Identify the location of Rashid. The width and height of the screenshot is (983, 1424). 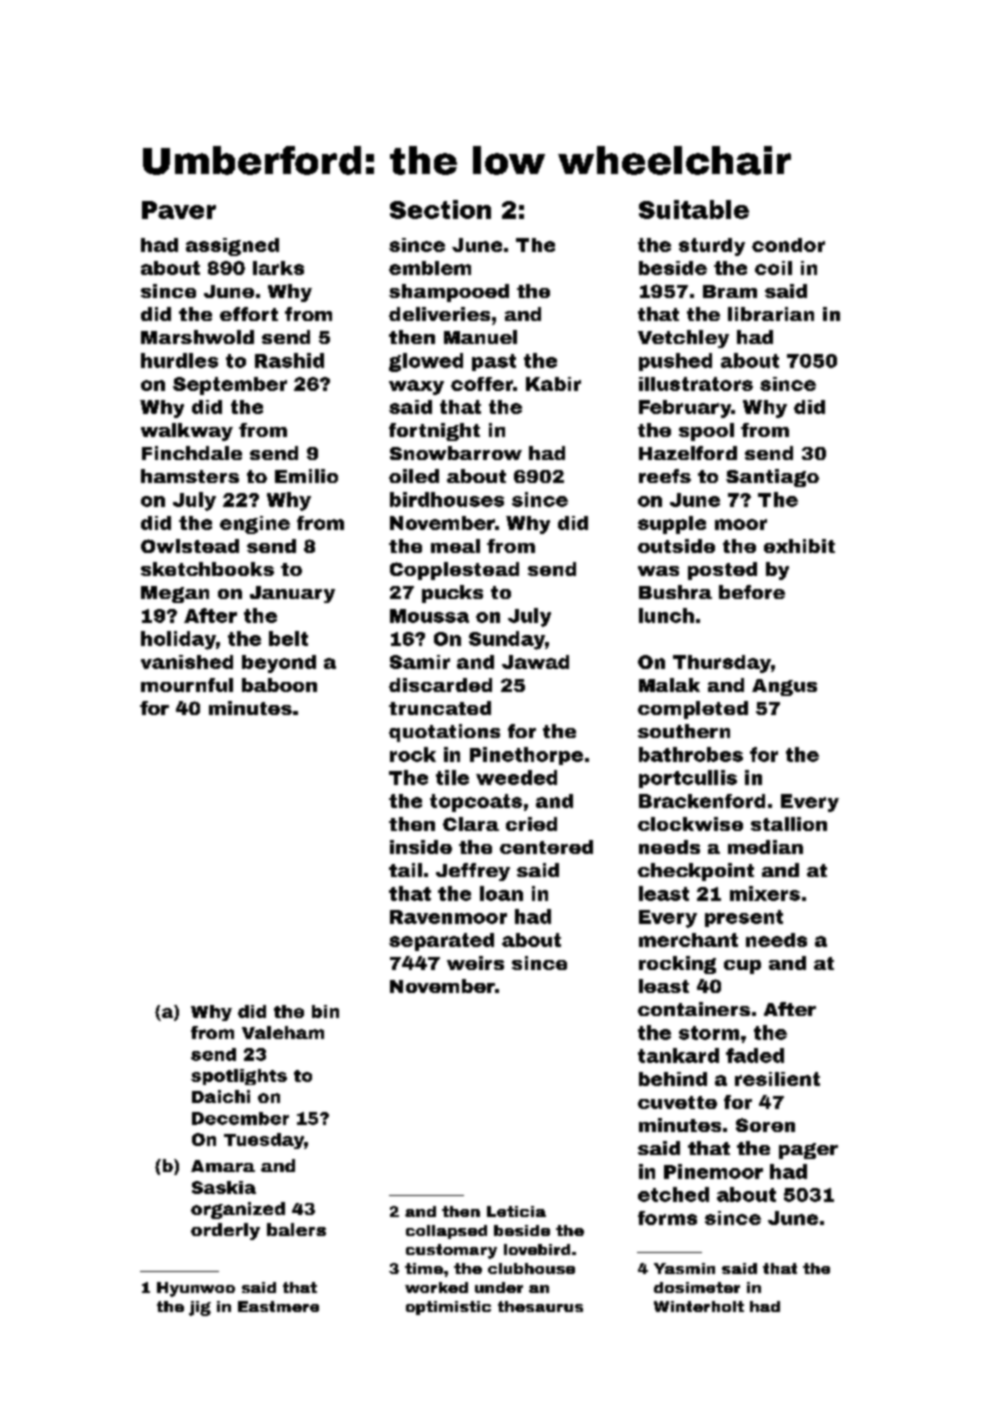
(289, 360).
